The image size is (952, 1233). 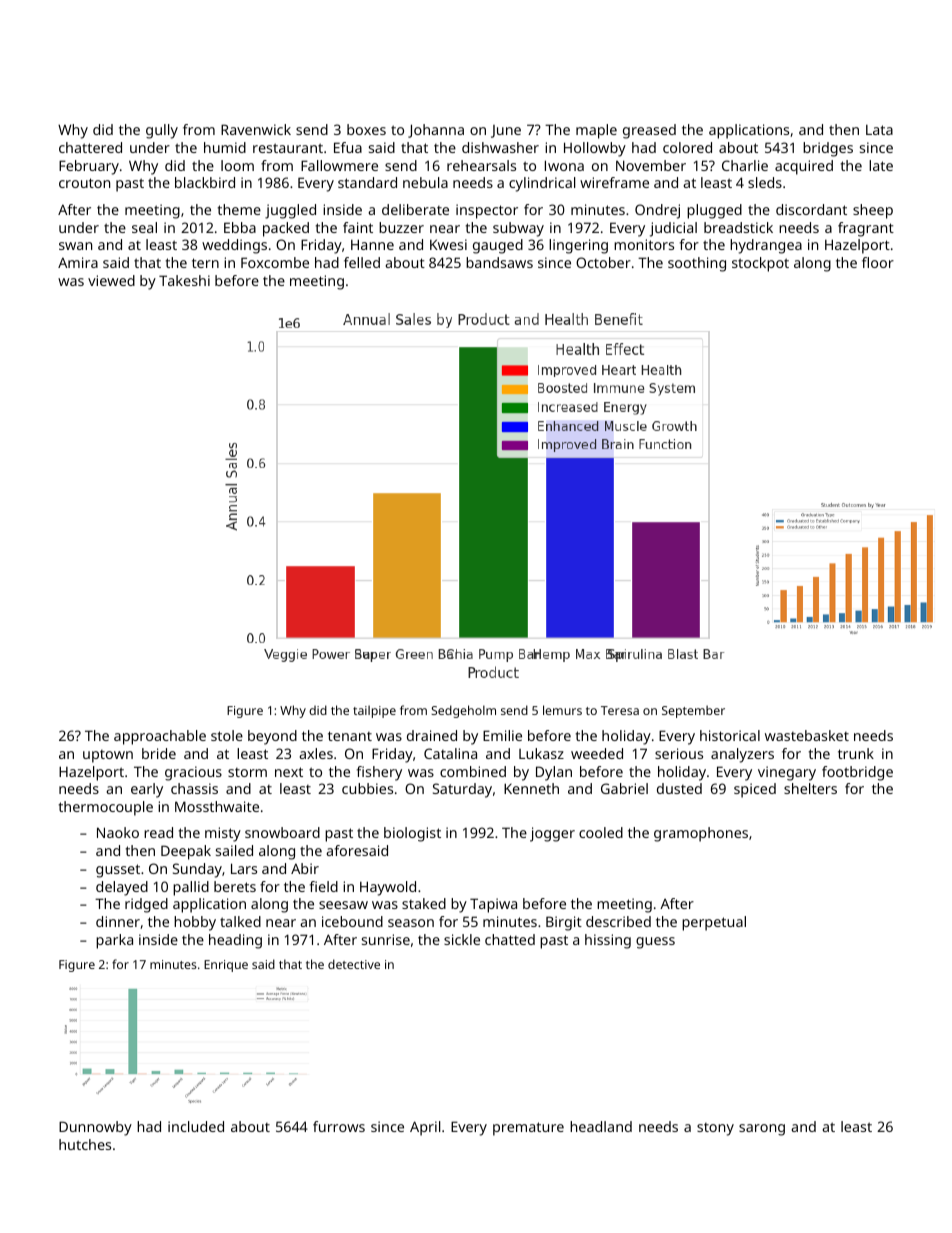 What do you see at coordinates (256, 129) in the page?
I see `Ravenwick` at bounding box center [256, 129].
